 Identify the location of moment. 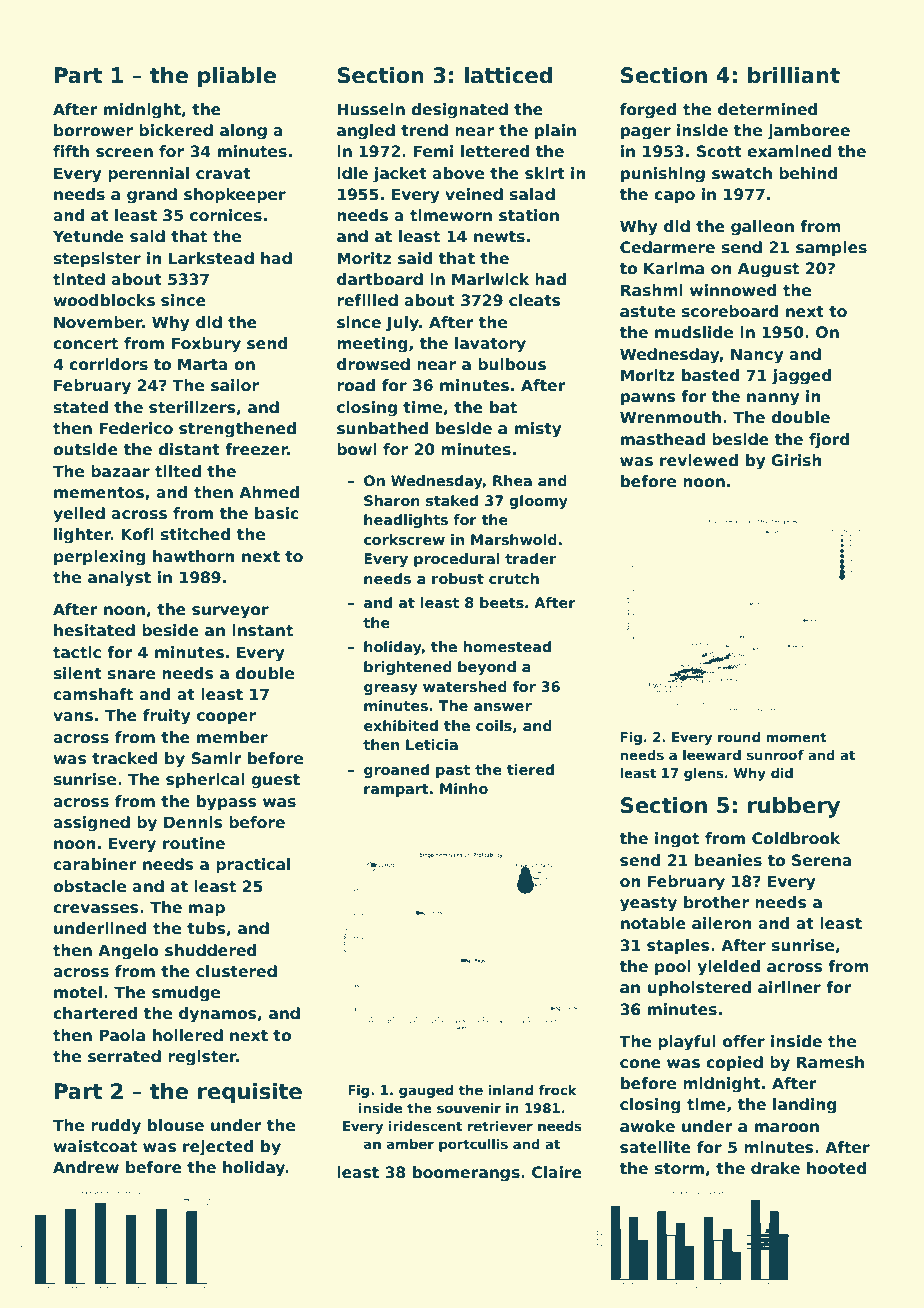
(796, 737).
